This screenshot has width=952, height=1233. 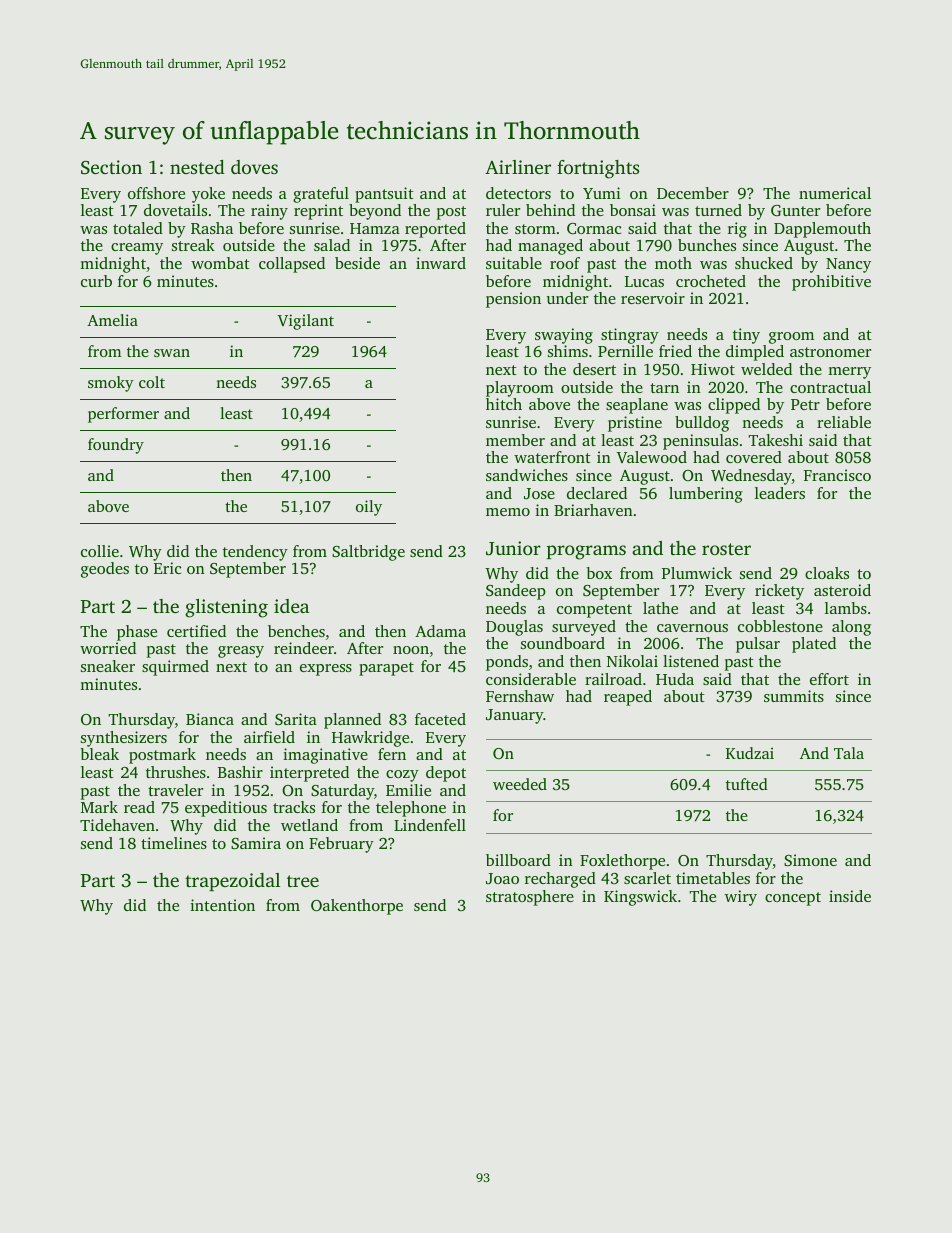 What do you see at coordinates (255, 553) in the screenshot?
I see `tendency` at bounding box center [255, 553].
